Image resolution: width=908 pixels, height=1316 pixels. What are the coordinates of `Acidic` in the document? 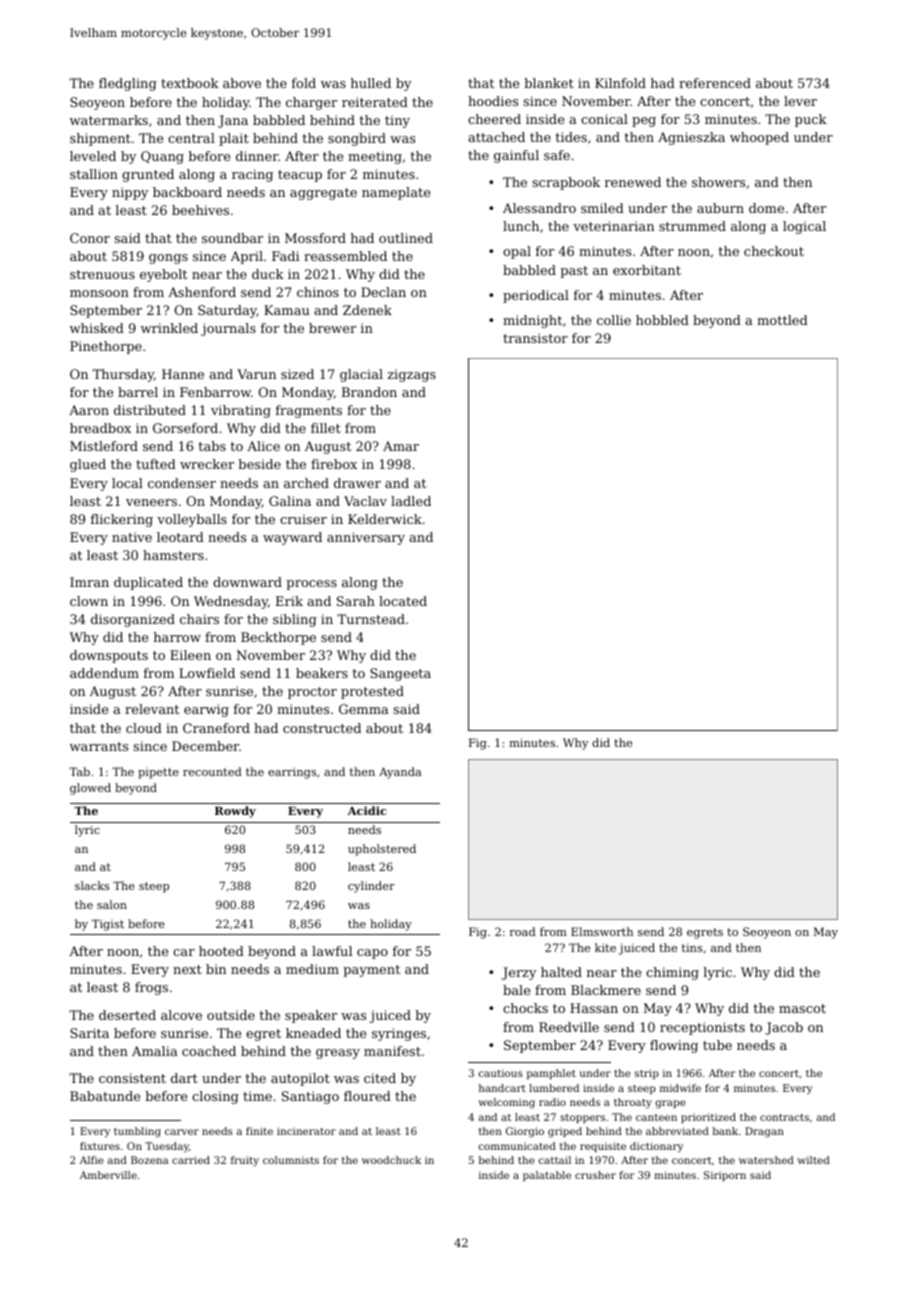 It's located at (367, 810).
